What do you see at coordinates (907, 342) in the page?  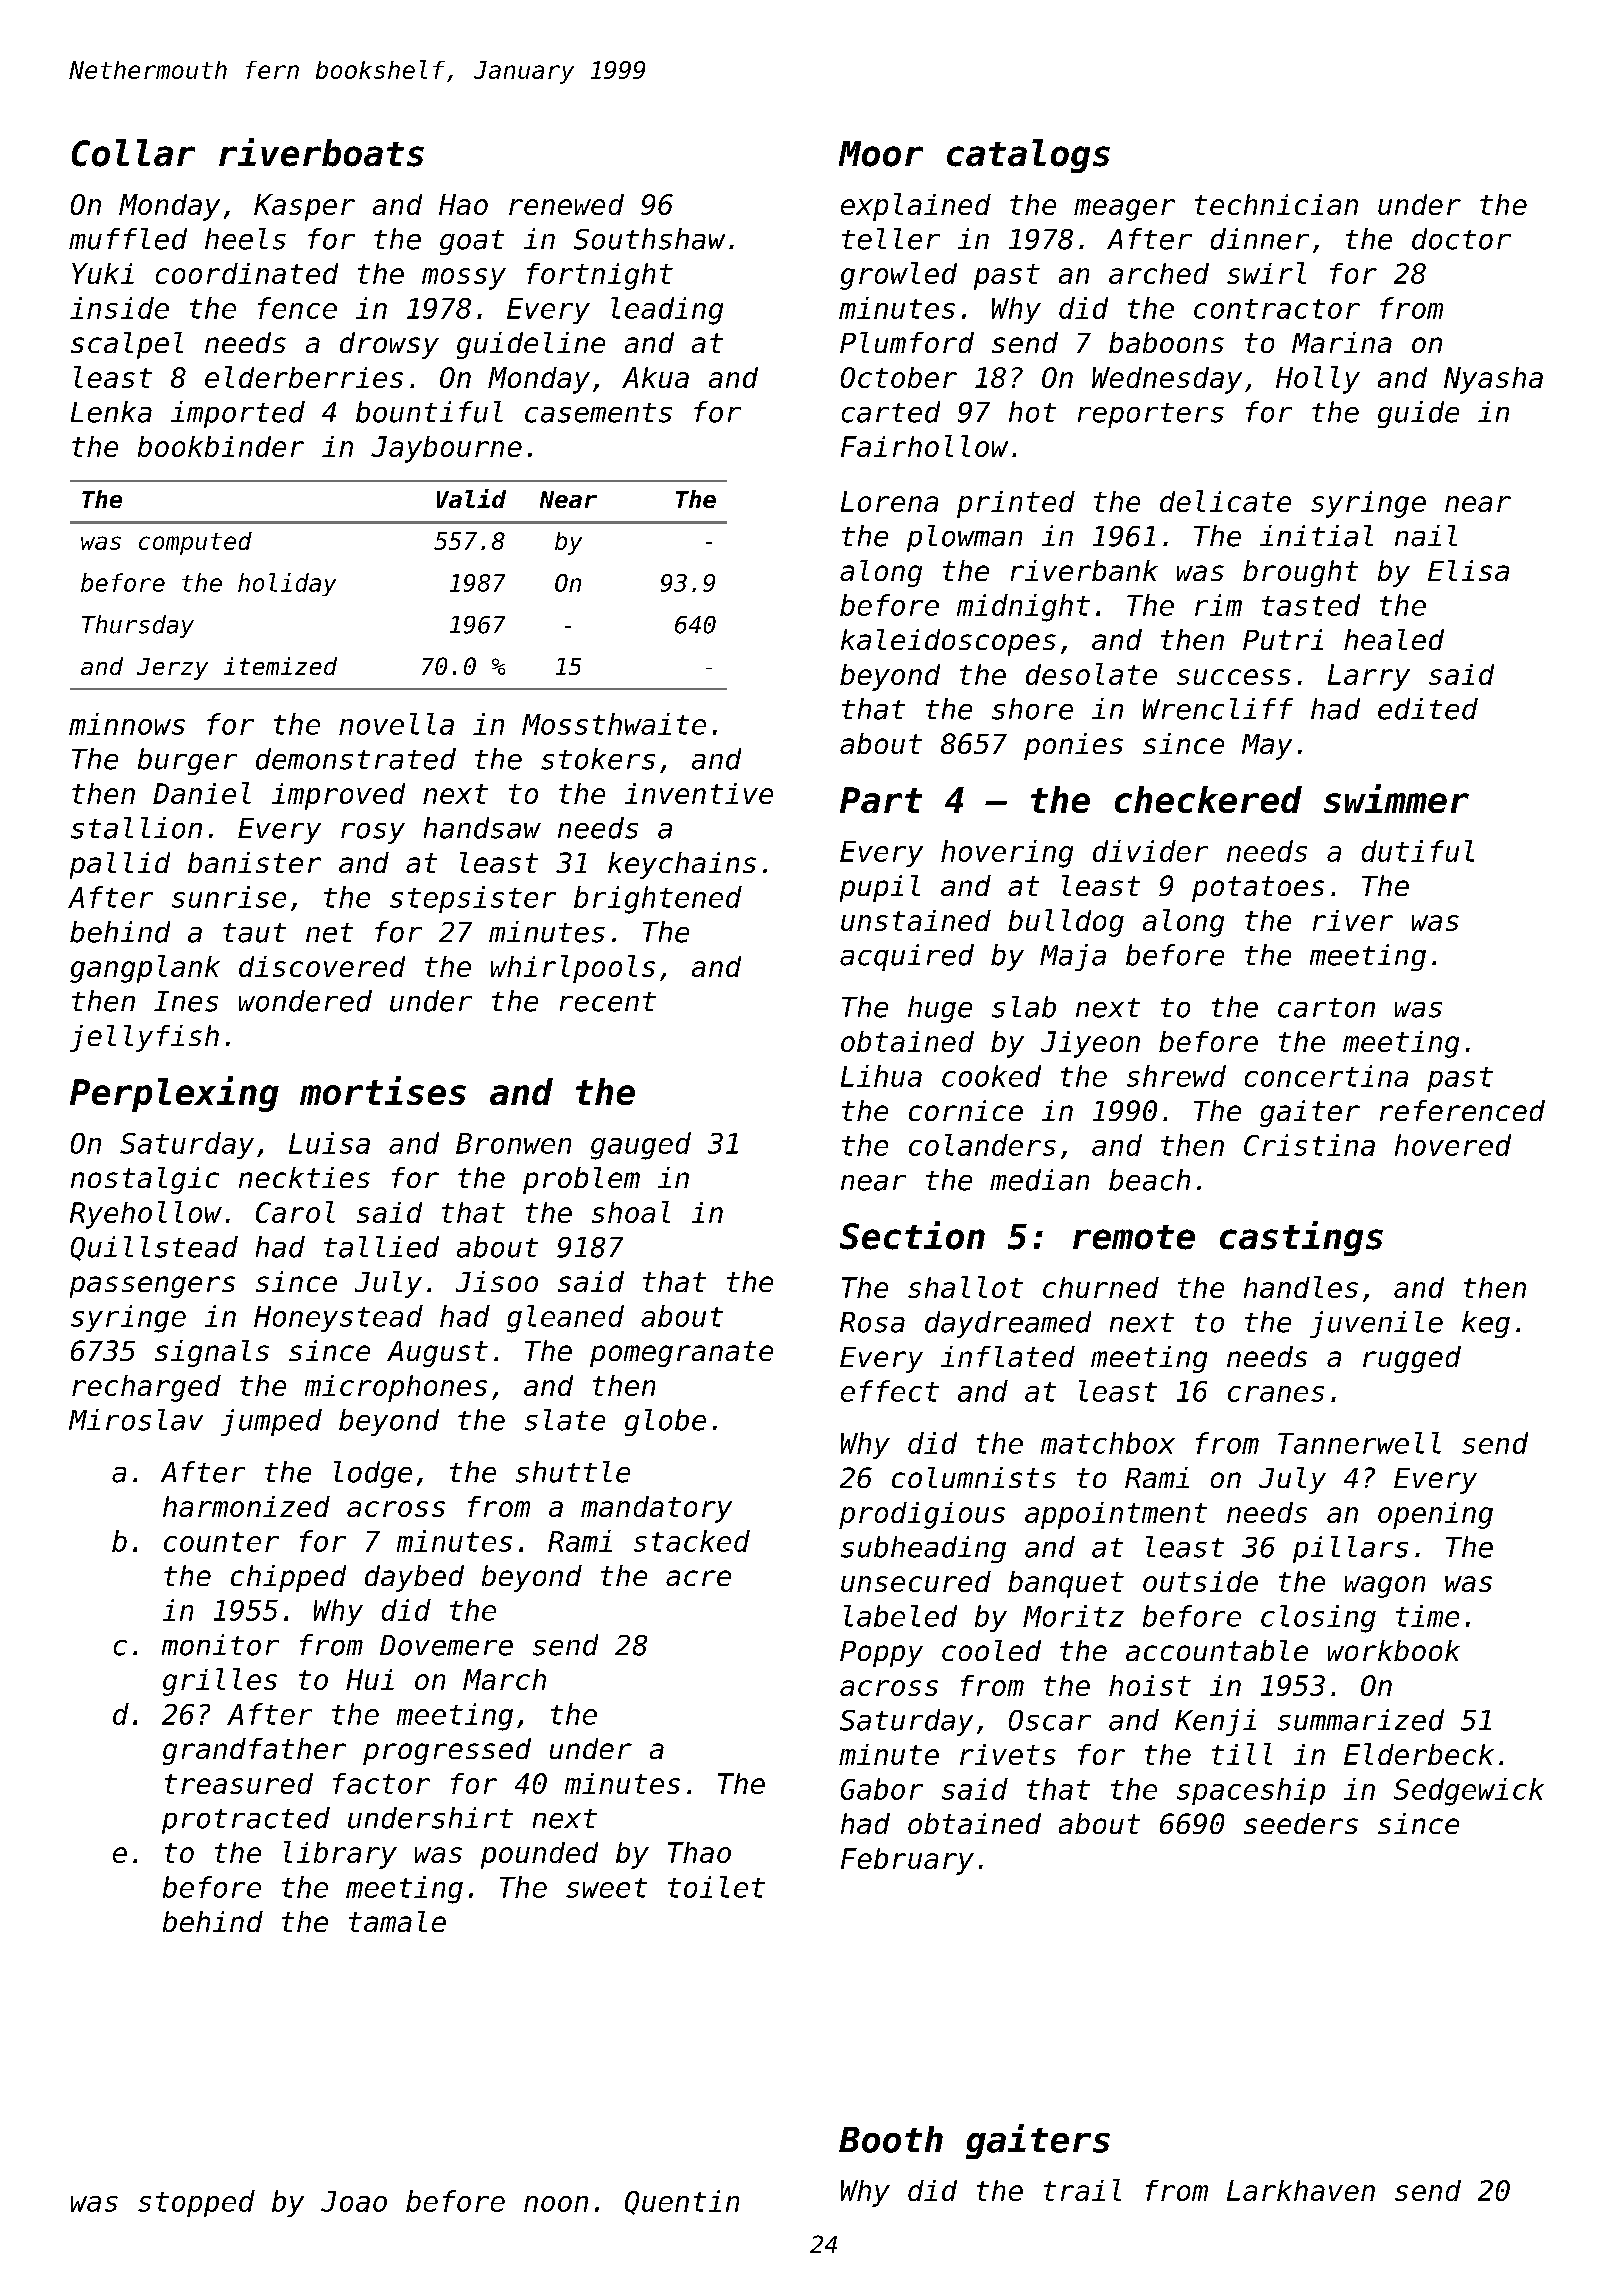 I see `Plumford` at bounding box center [907, 342].
